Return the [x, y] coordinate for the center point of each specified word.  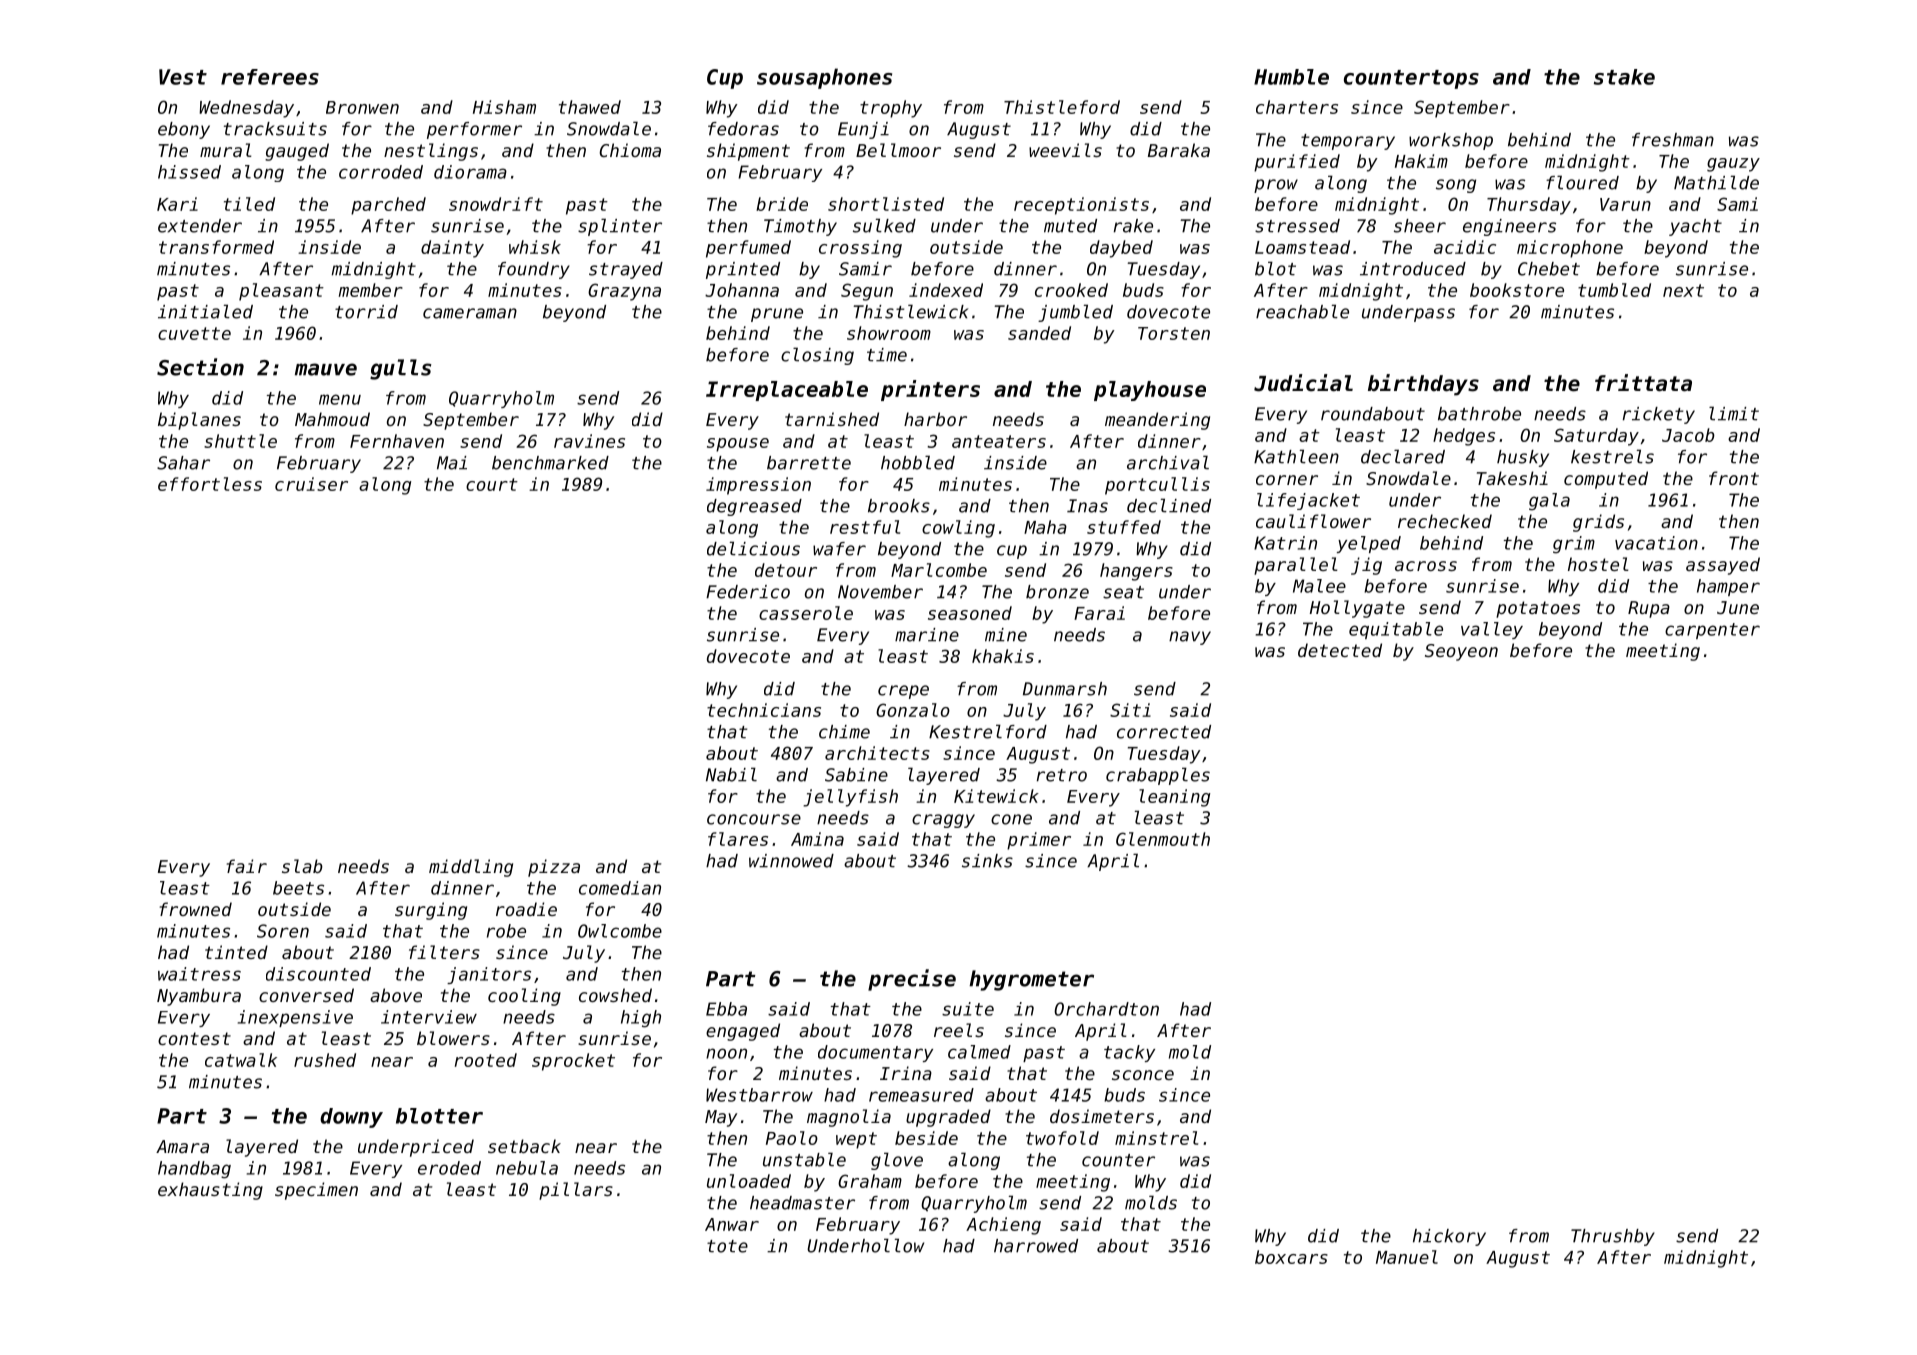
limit [1734, 413]
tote [727, 1246]
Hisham [504, 107]
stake [1624, 77]
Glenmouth [1163, 839]
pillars [576, 1191]
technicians [764, 710]
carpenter [1712, 631]
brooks [899, 506]
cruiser [311, 484]
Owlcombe [620, 931]
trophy [891, 109]
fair [247, 866]
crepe [903, 692]
